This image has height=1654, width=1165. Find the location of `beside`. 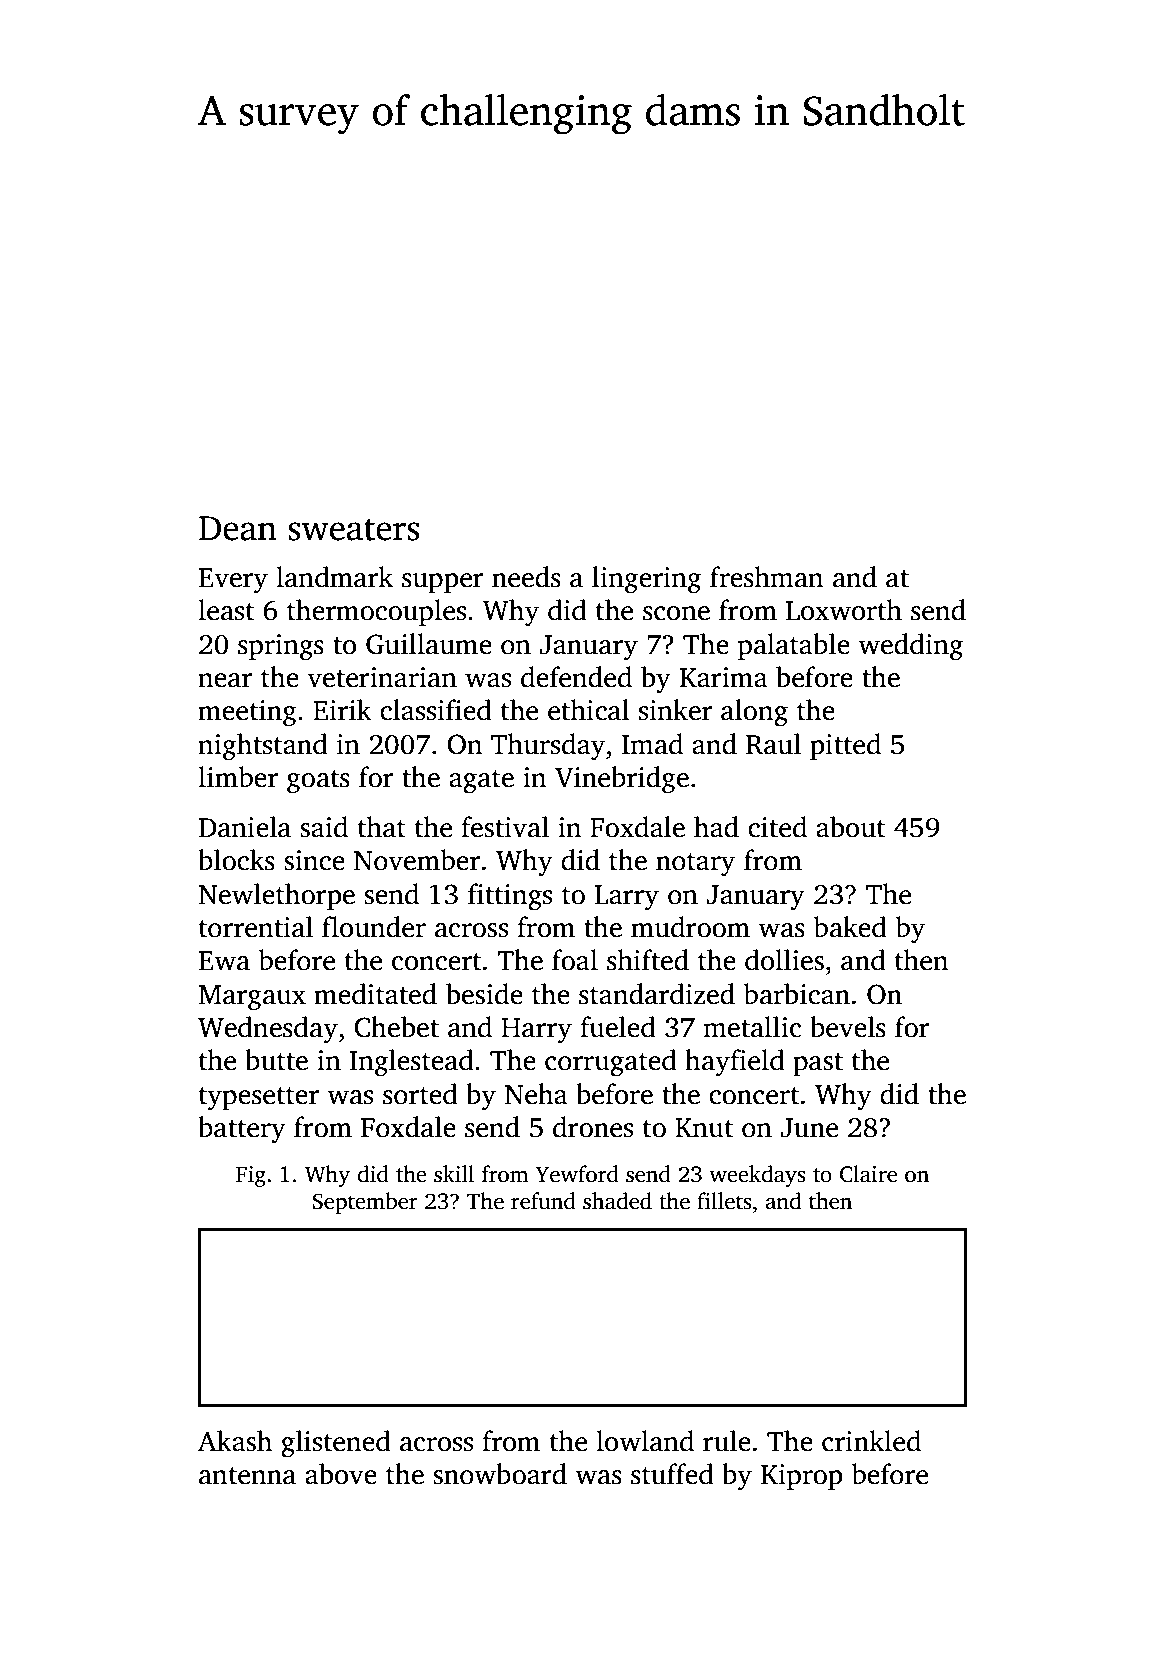

beside is located at coordinates (484, 994).
